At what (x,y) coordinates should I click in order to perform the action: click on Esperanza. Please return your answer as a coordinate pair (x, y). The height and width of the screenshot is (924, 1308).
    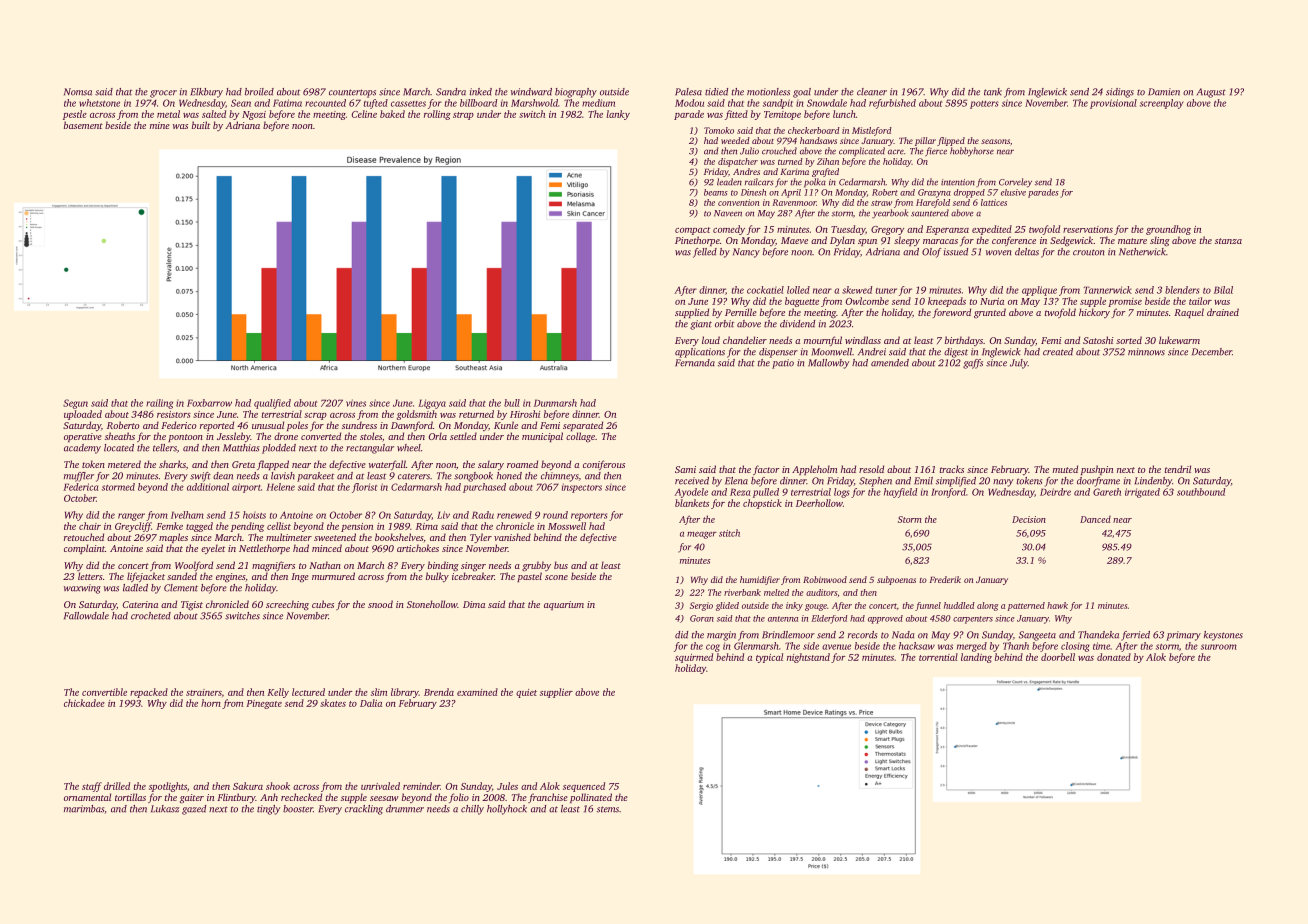
    Looking at the image, I should click on (947, 230).
